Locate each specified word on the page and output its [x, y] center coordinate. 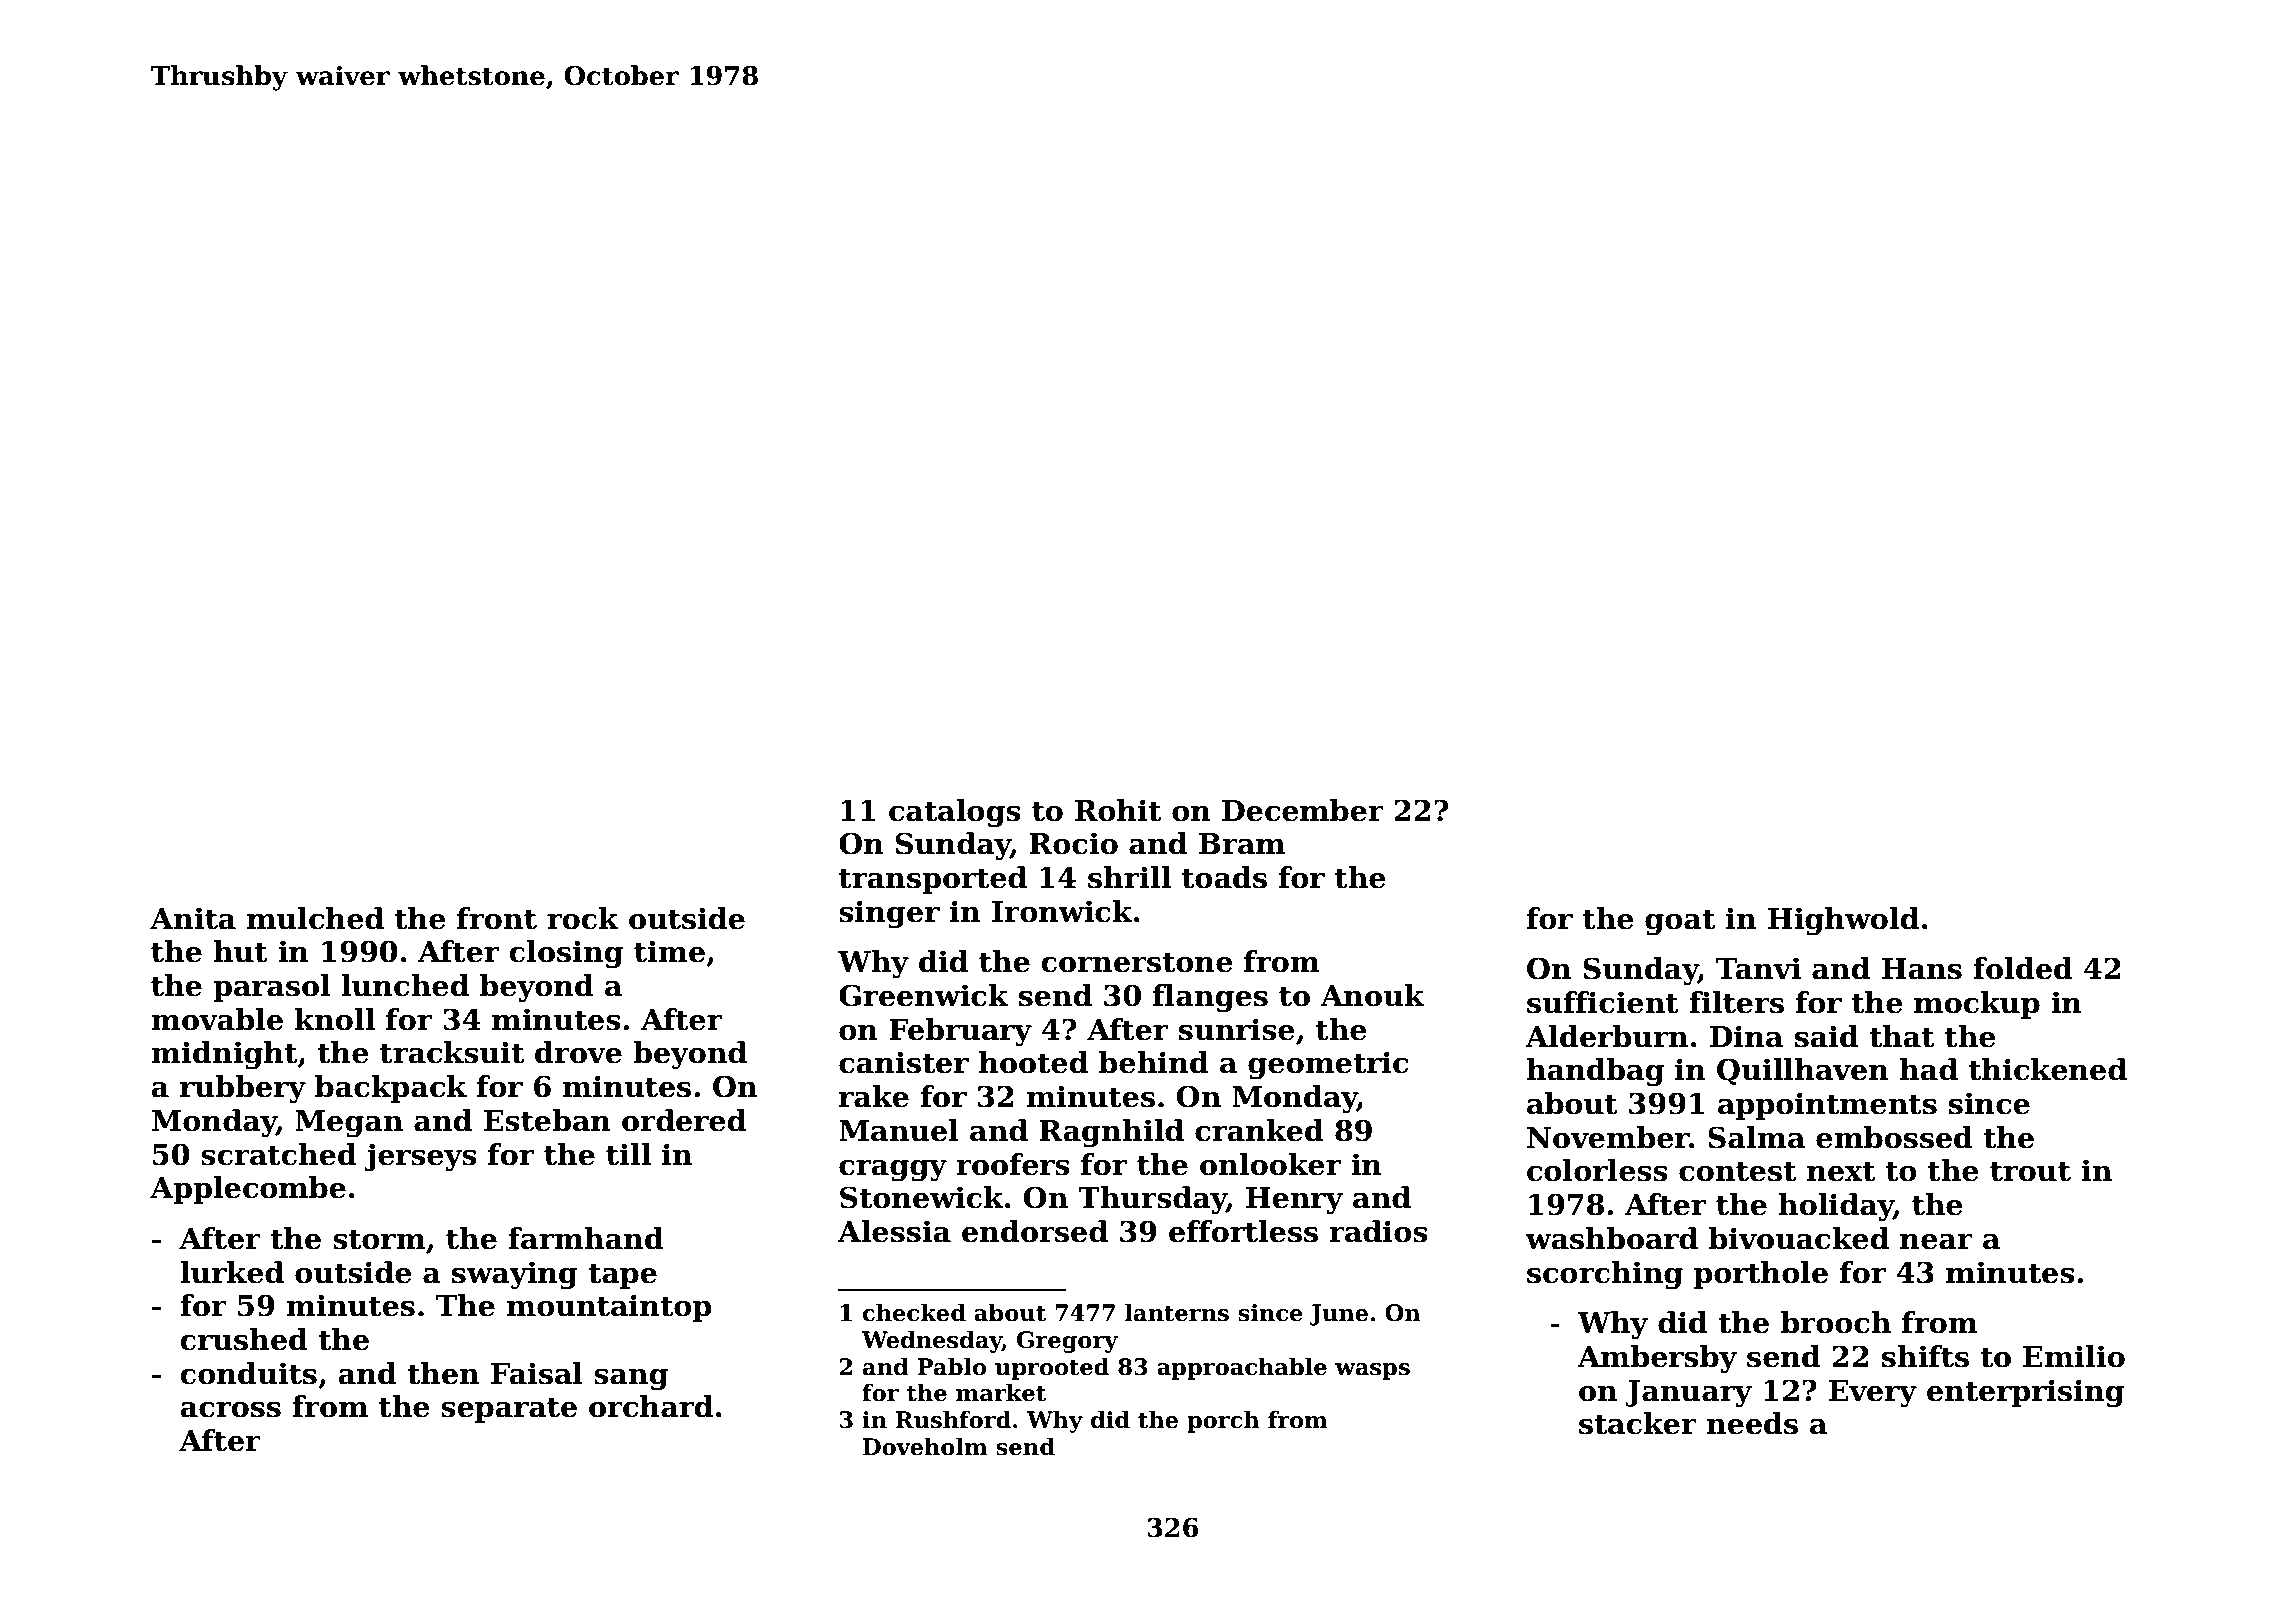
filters [1736, 1002]
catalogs [955, 813]
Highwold [1843, 921]
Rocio [1073, 843]
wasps [1372, 1371]
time [669, 951]
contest [1737, 1172]
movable [217, 1019]
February [960, 1032]
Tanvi [1758, 968]
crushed [244, 1339]
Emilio [2074, 1356]
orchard [651, 1406]
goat [1680, 923]
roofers [1013, 1164]
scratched [279, 1154]
